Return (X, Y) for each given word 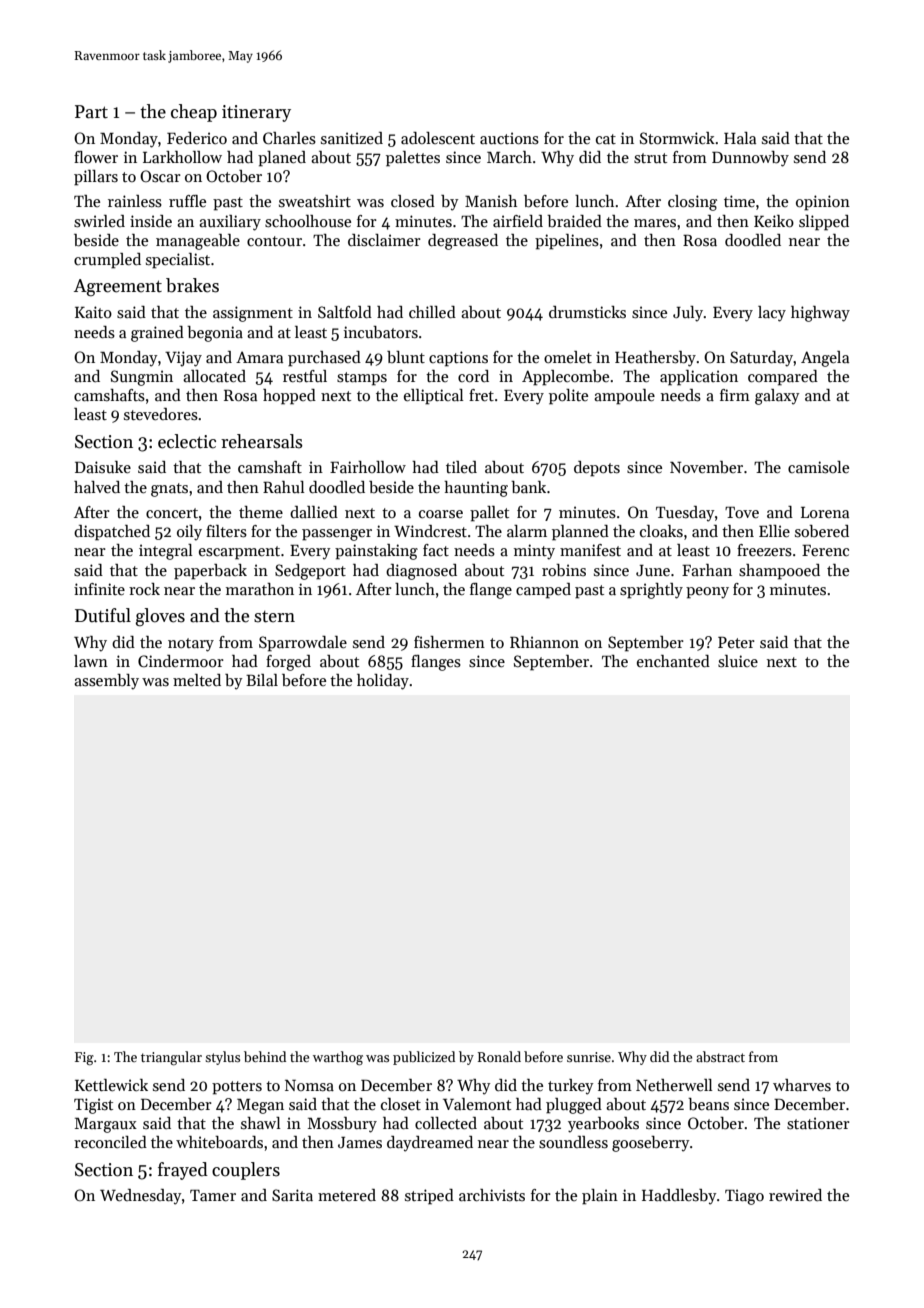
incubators (381, 332)
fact (436, 550)
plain (600, 1197)
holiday (383, 682)
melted (197, 680)
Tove (742, 512)
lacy (772, 314)
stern (274, 617)
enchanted (673, 661)
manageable (198, 242)
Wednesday (141, 1197)
